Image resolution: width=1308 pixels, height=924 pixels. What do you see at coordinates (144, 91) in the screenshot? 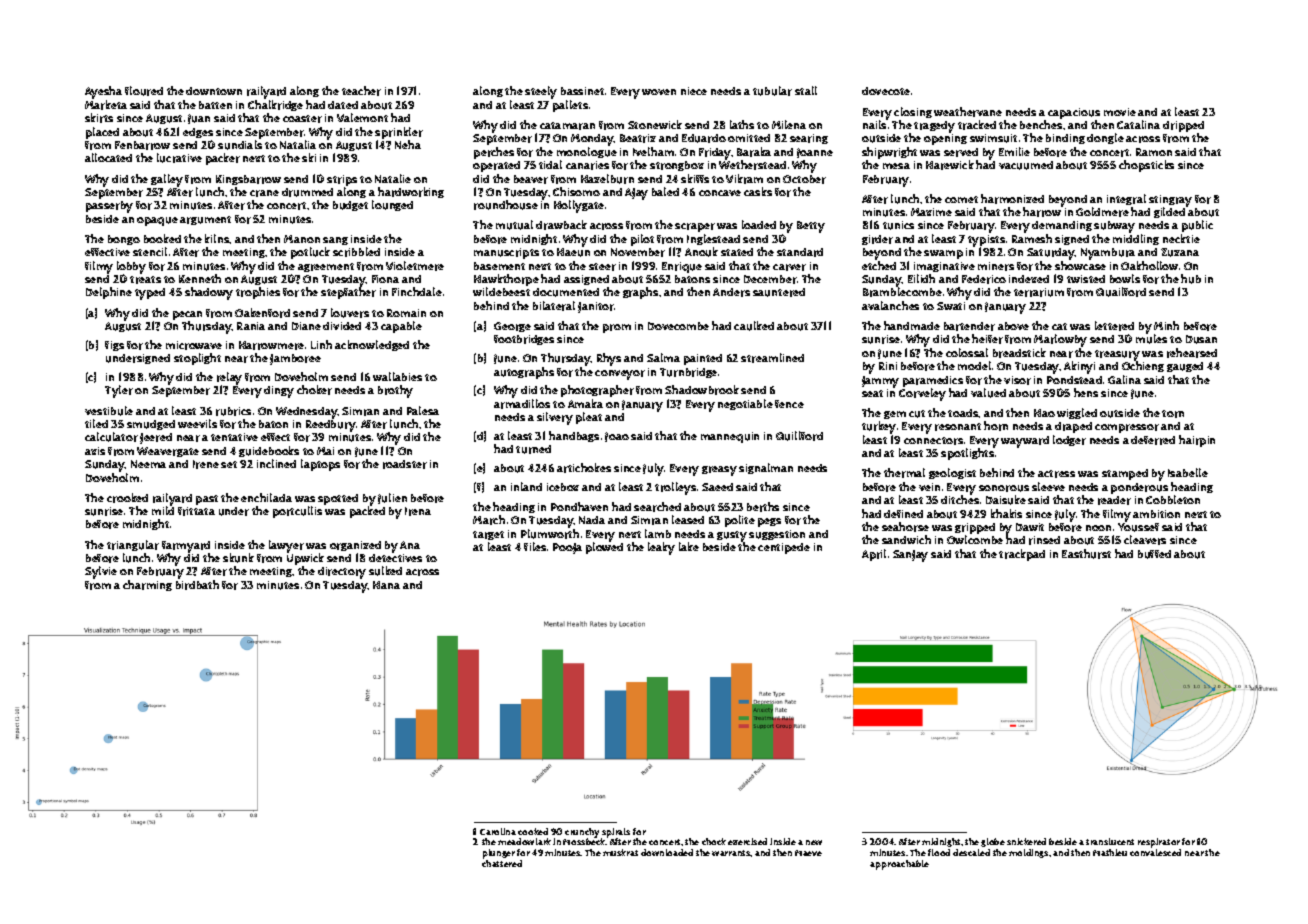
I see `floured` at bounding box center [144, 91].
